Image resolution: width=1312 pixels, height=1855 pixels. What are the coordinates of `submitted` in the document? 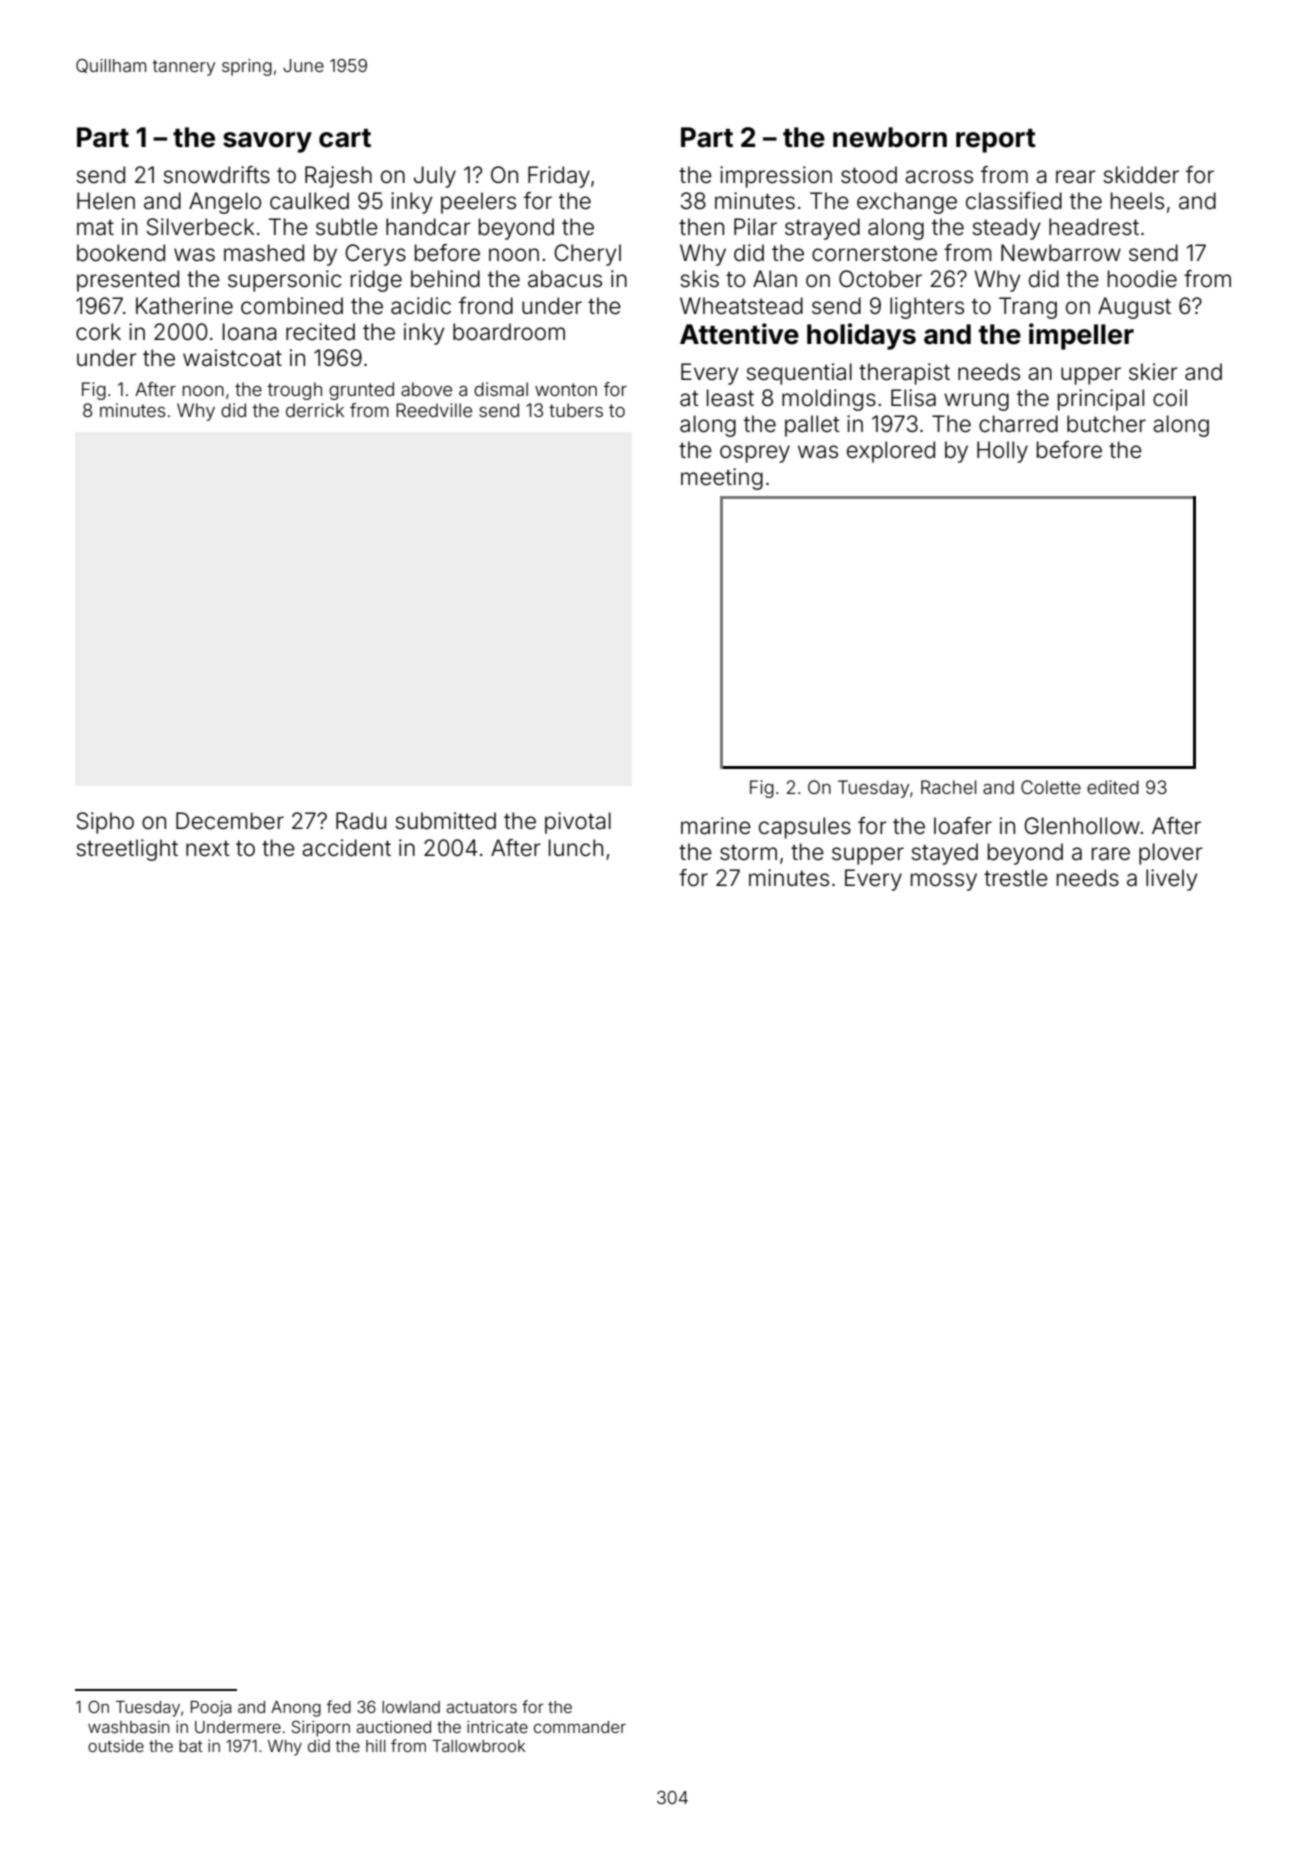 It's located at (445, 821).
